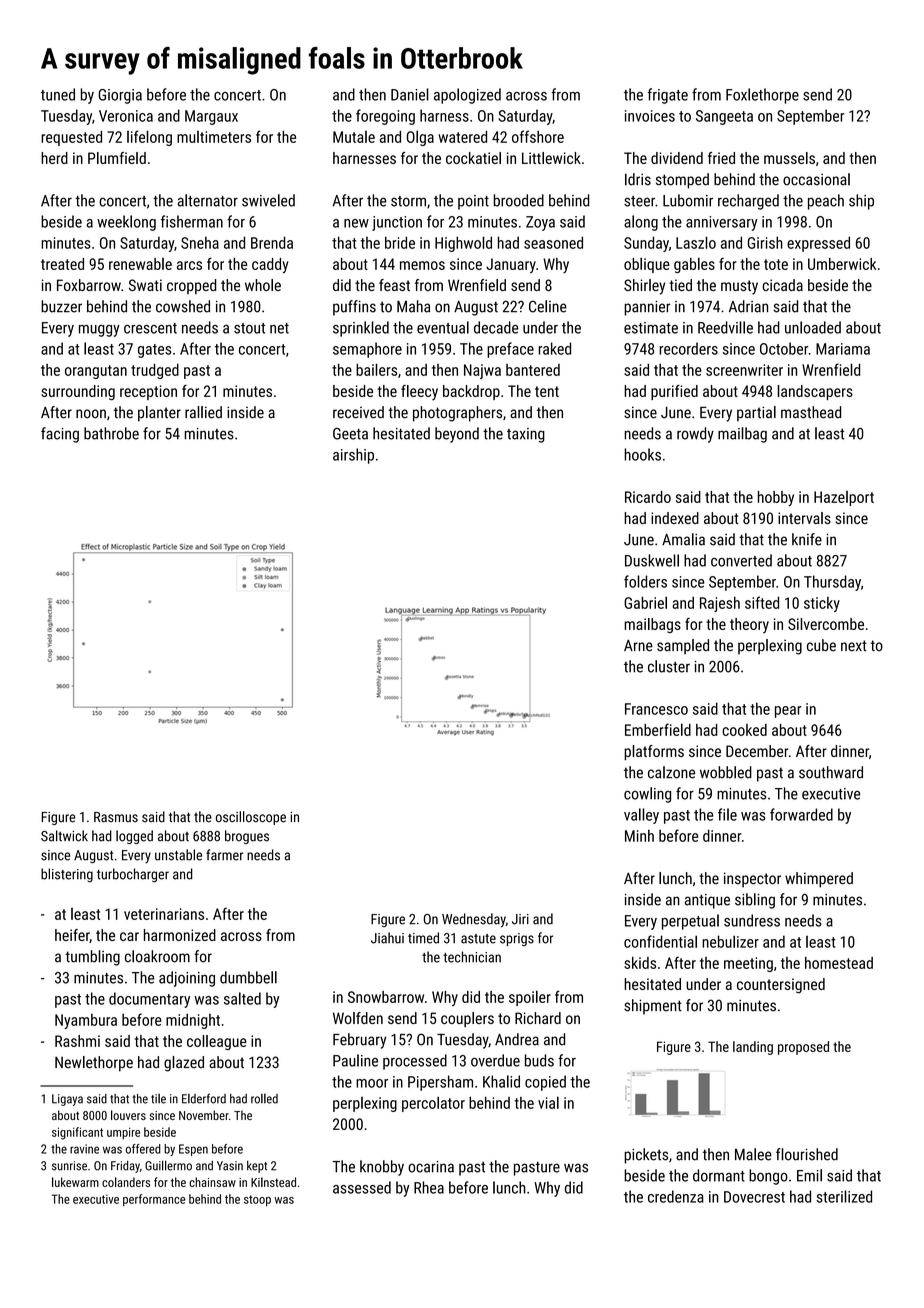 The image size is (924, 1308). Describe the element at coordinates (457, 414) in the document. I see `photographers` at that location.
